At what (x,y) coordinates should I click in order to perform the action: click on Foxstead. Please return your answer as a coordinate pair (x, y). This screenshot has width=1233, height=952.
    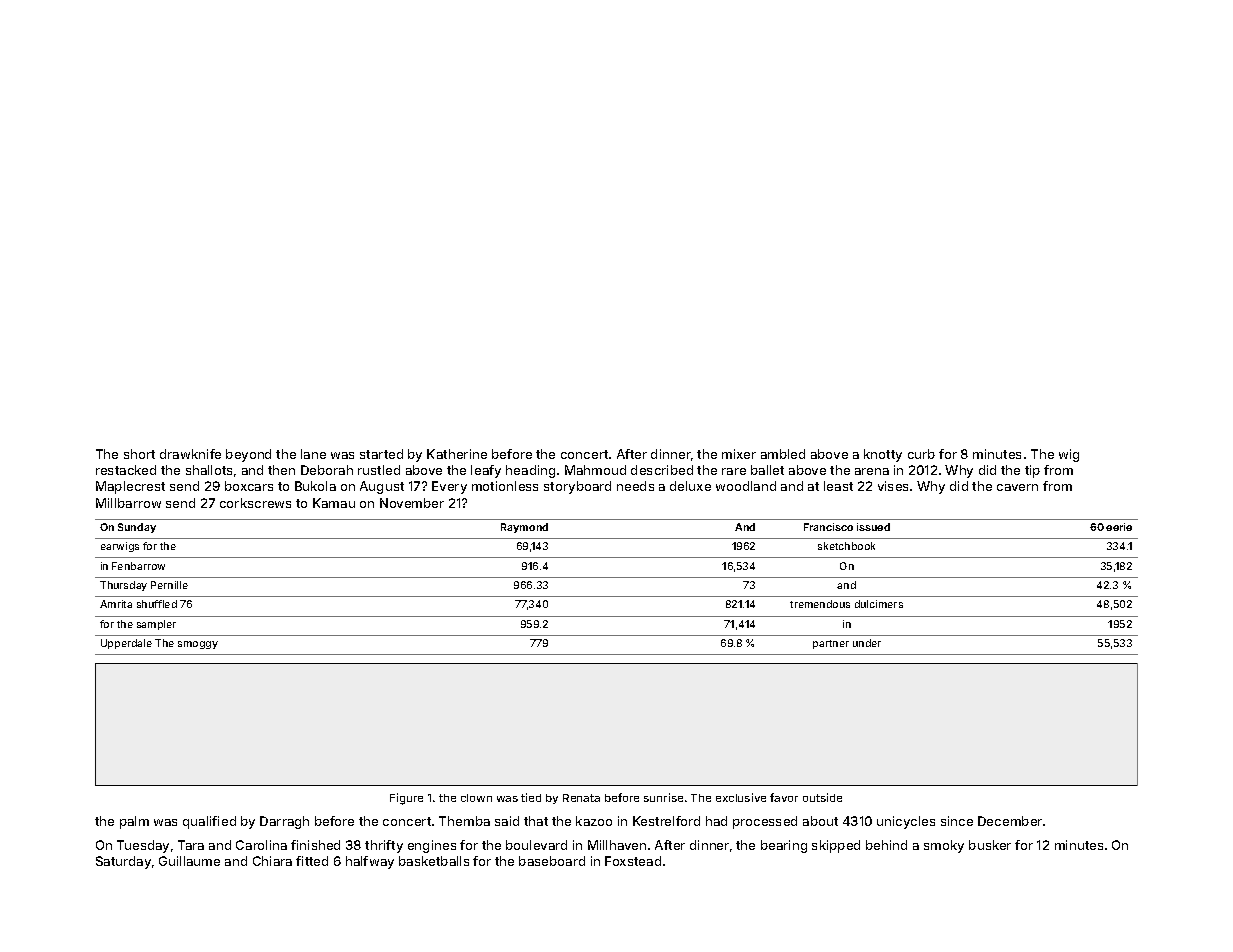
    Looking at the image, I should click on (633, 861).
